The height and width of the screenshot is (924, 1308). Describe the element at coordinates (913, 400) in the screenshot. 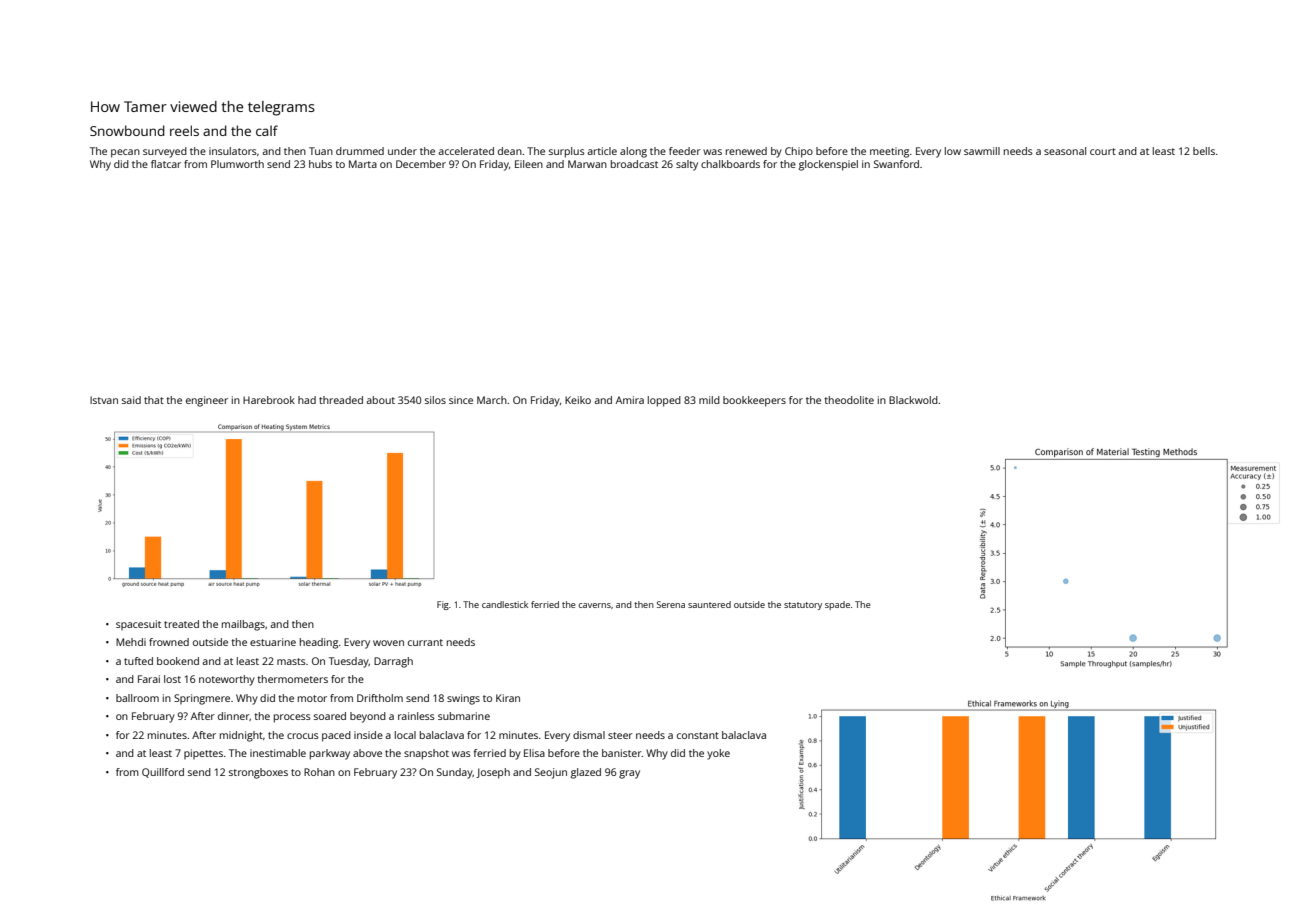

I see `Blackwold` at that location.
